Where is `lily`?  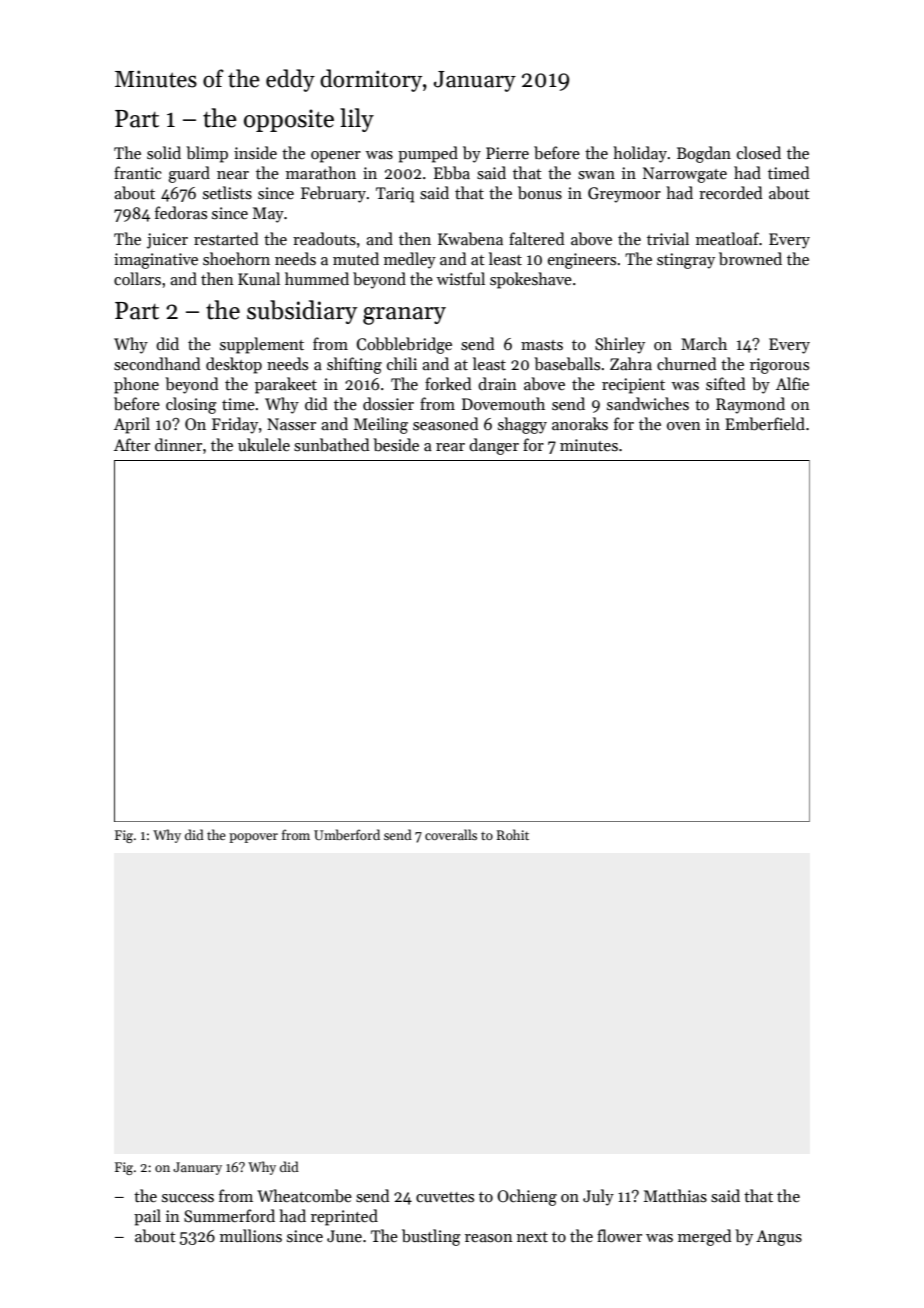 lily is located at coordinates (357, 120).
